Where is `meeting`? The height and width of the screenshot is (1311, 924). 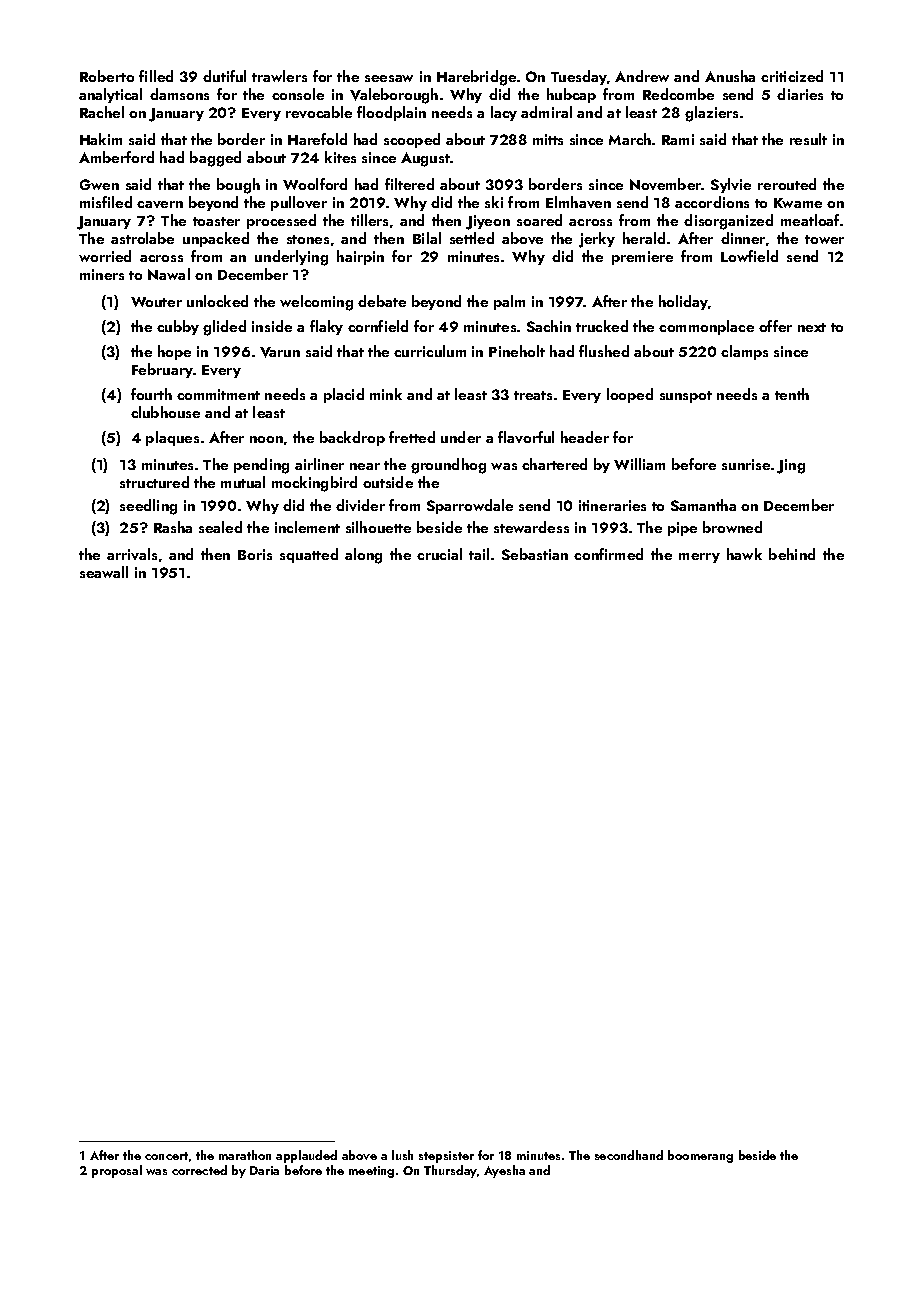
meeting is located at coordinates (371, 1172).
